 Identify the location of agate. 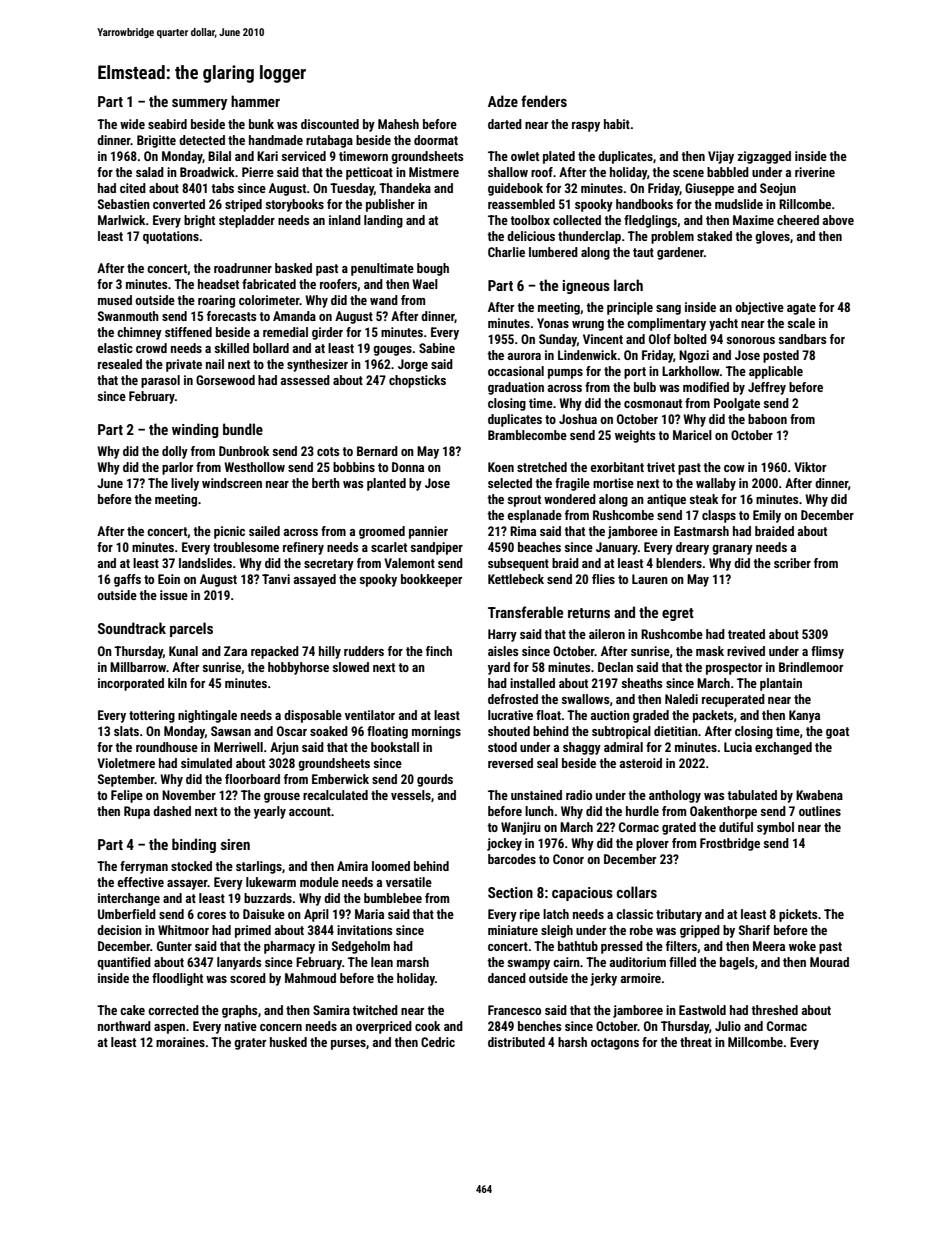
(801, 309).
